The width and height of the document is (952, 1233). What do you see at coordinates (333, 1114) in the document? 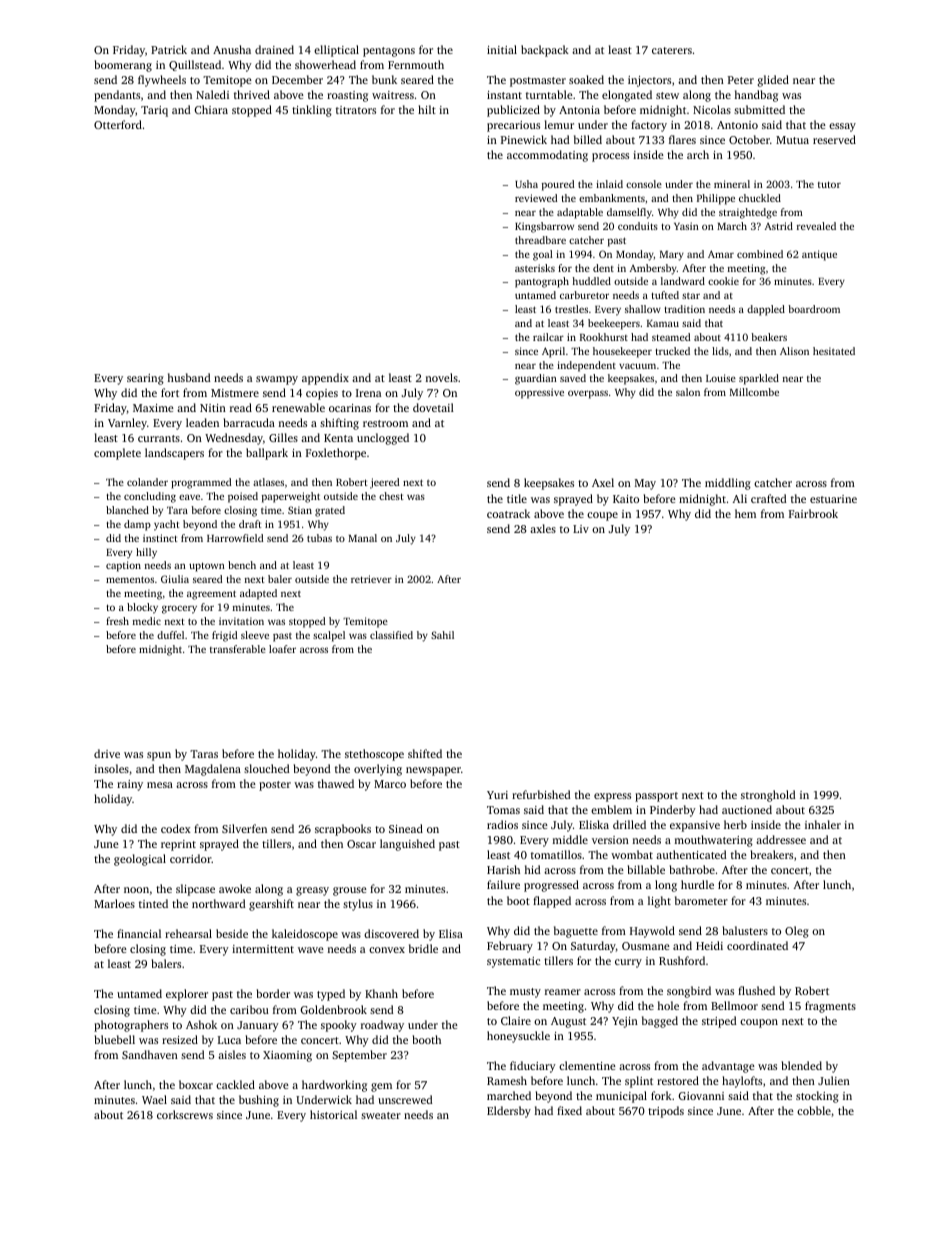
I see `historical` at bounding box center [333, 1114].
